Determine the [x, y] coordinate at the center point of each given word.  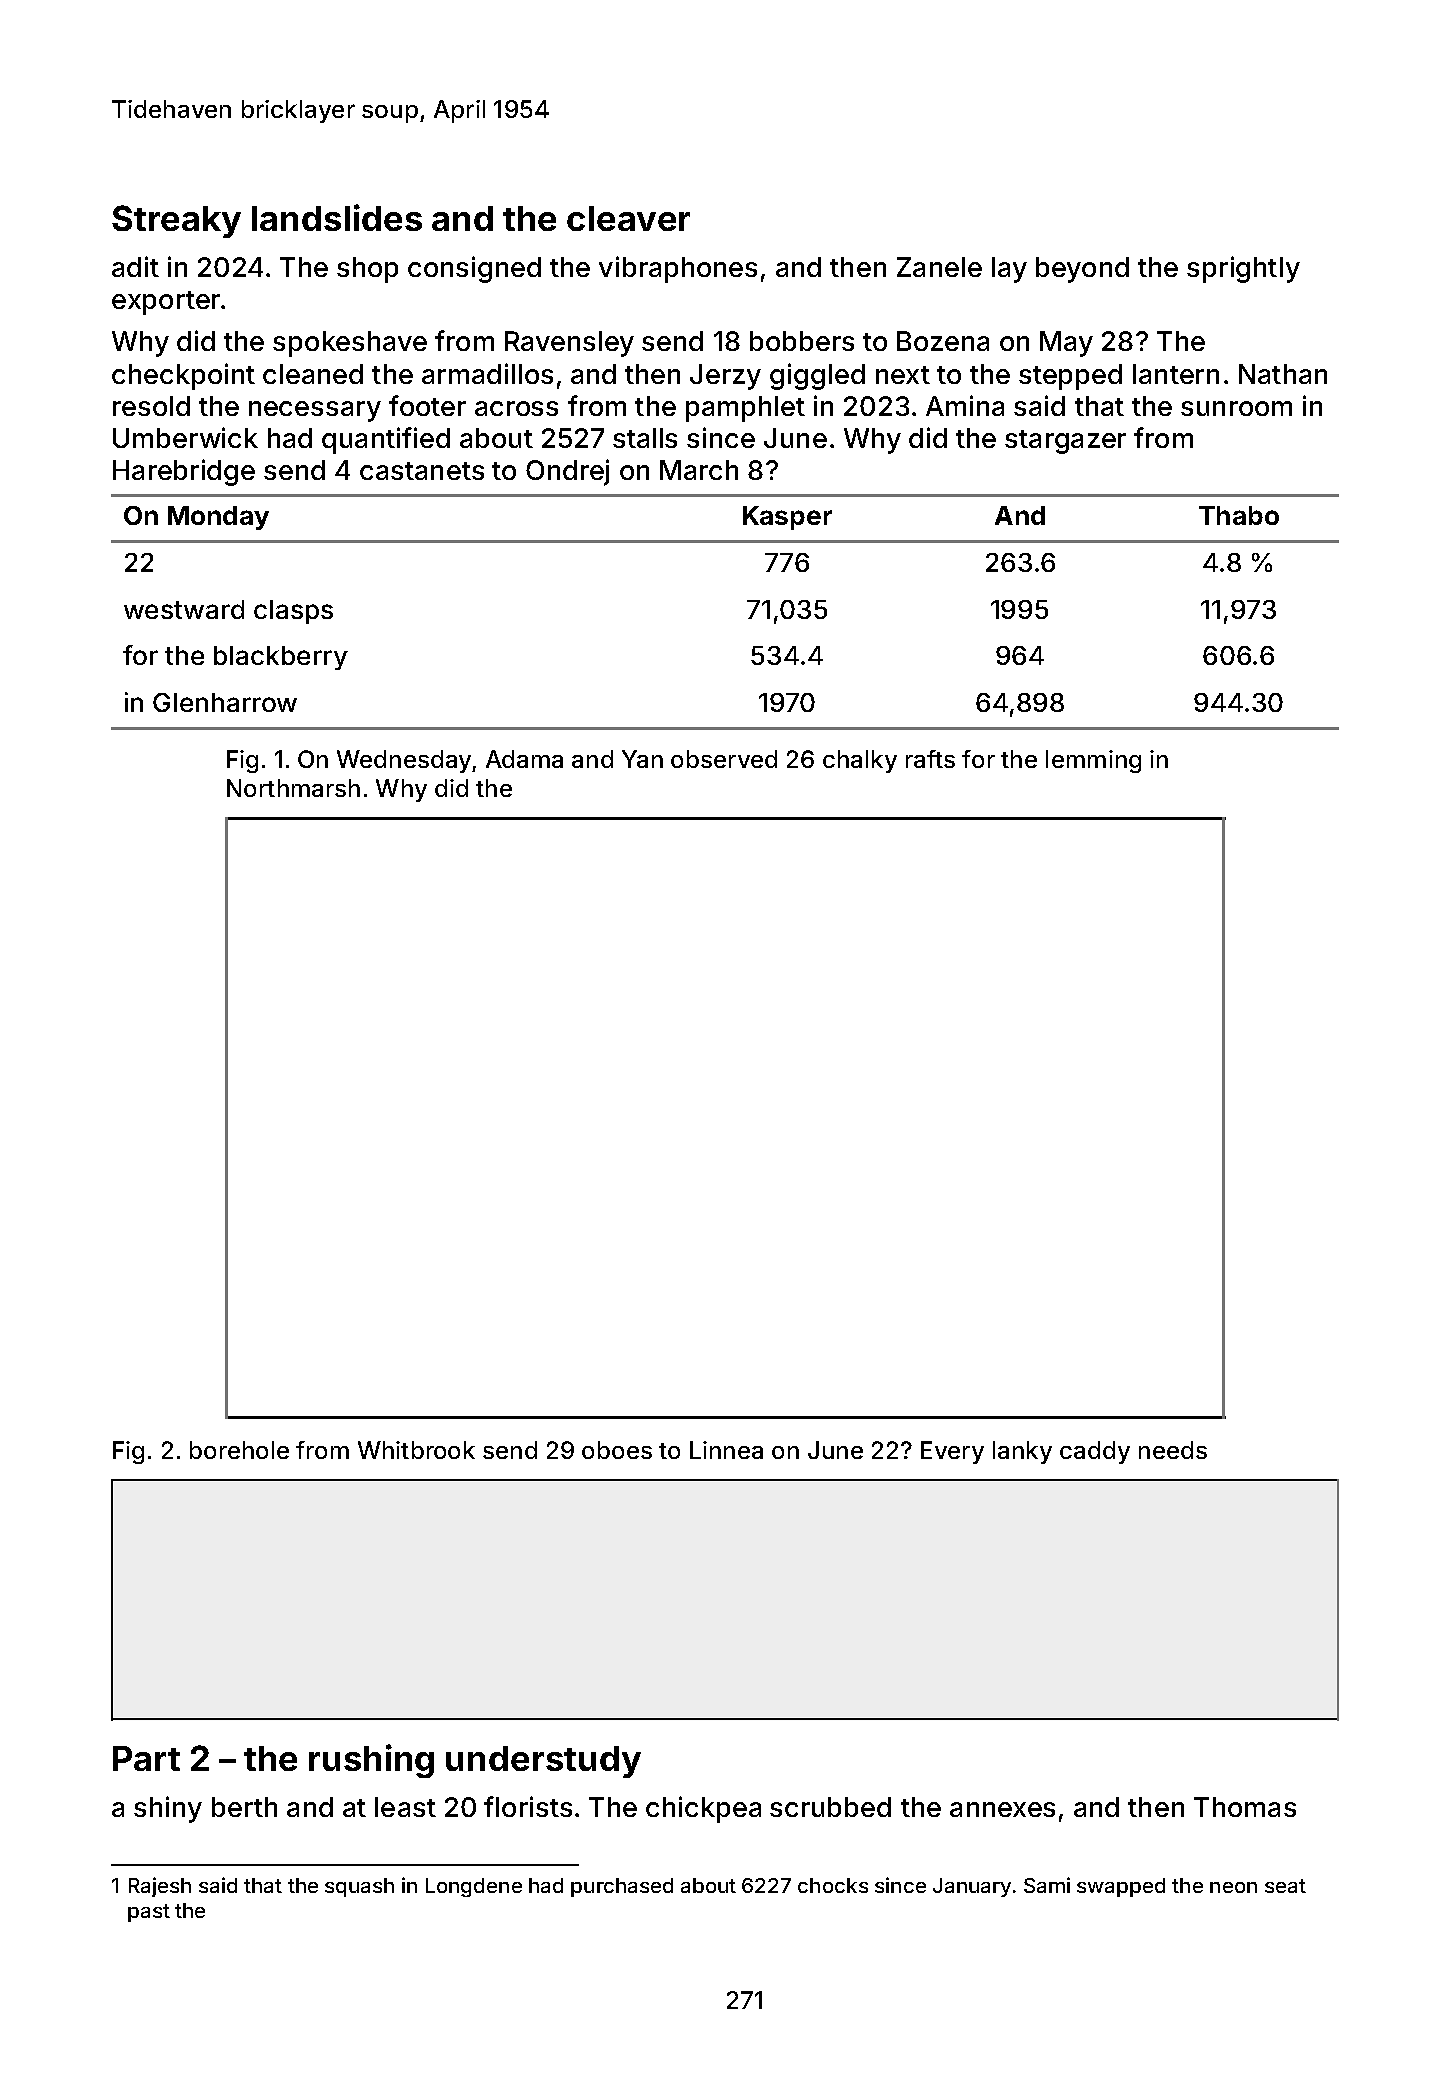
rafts [930, 759]
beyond [1082, 270]
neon [1233, 1887]
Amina [965, 405]
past [149, 1913]
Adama [524, 759]
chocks [833, 1885]
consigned [474, 269]
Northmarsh [293, 788]
